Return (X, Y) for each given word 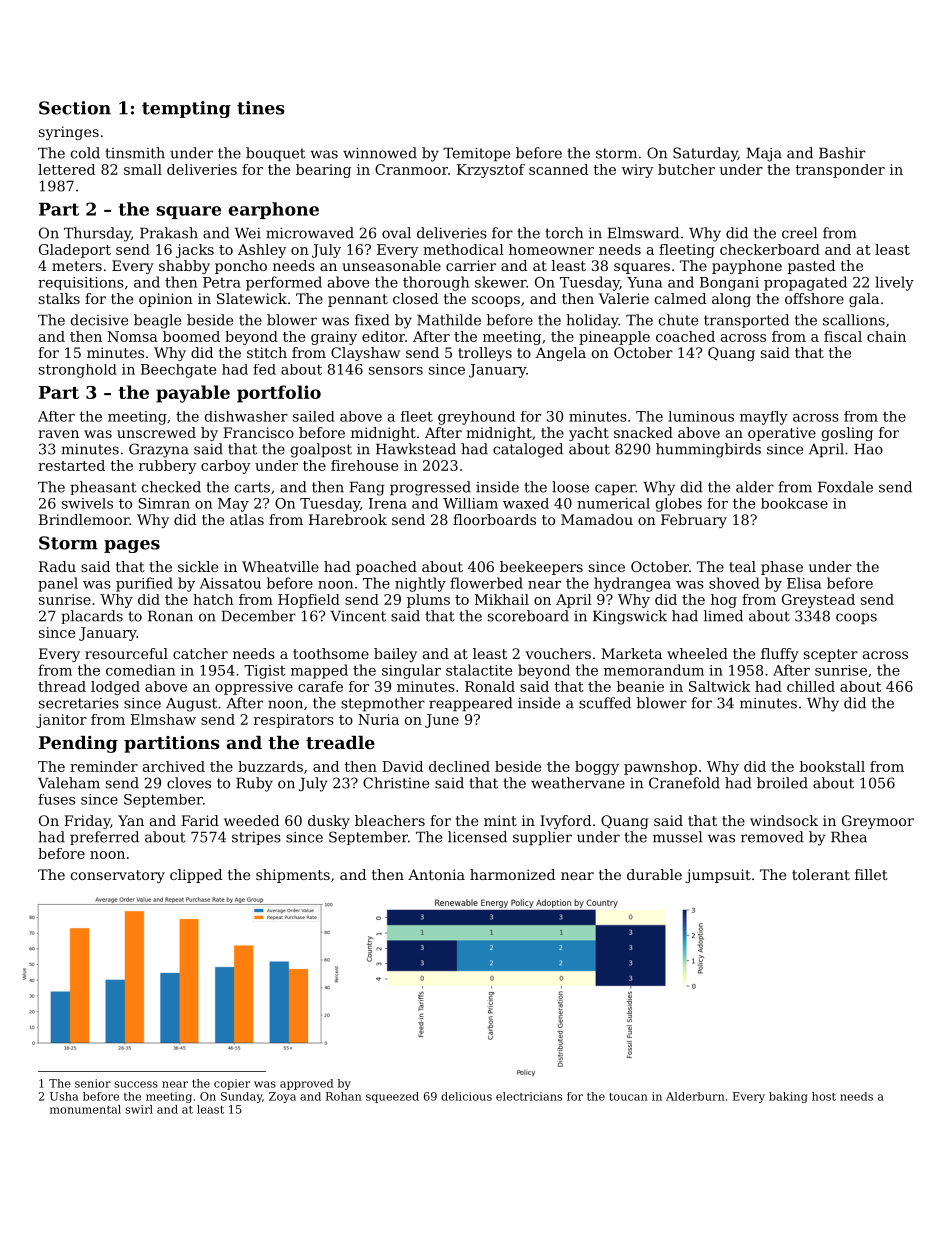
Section (75, 108)
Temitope (476, 154)
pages (132, 546)
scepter (831, 655)
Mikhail (502, 599)
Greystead (818, 601)
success (136, 1084)
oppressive (254, 688)
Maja (764, 154)
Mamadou (597, 519)
